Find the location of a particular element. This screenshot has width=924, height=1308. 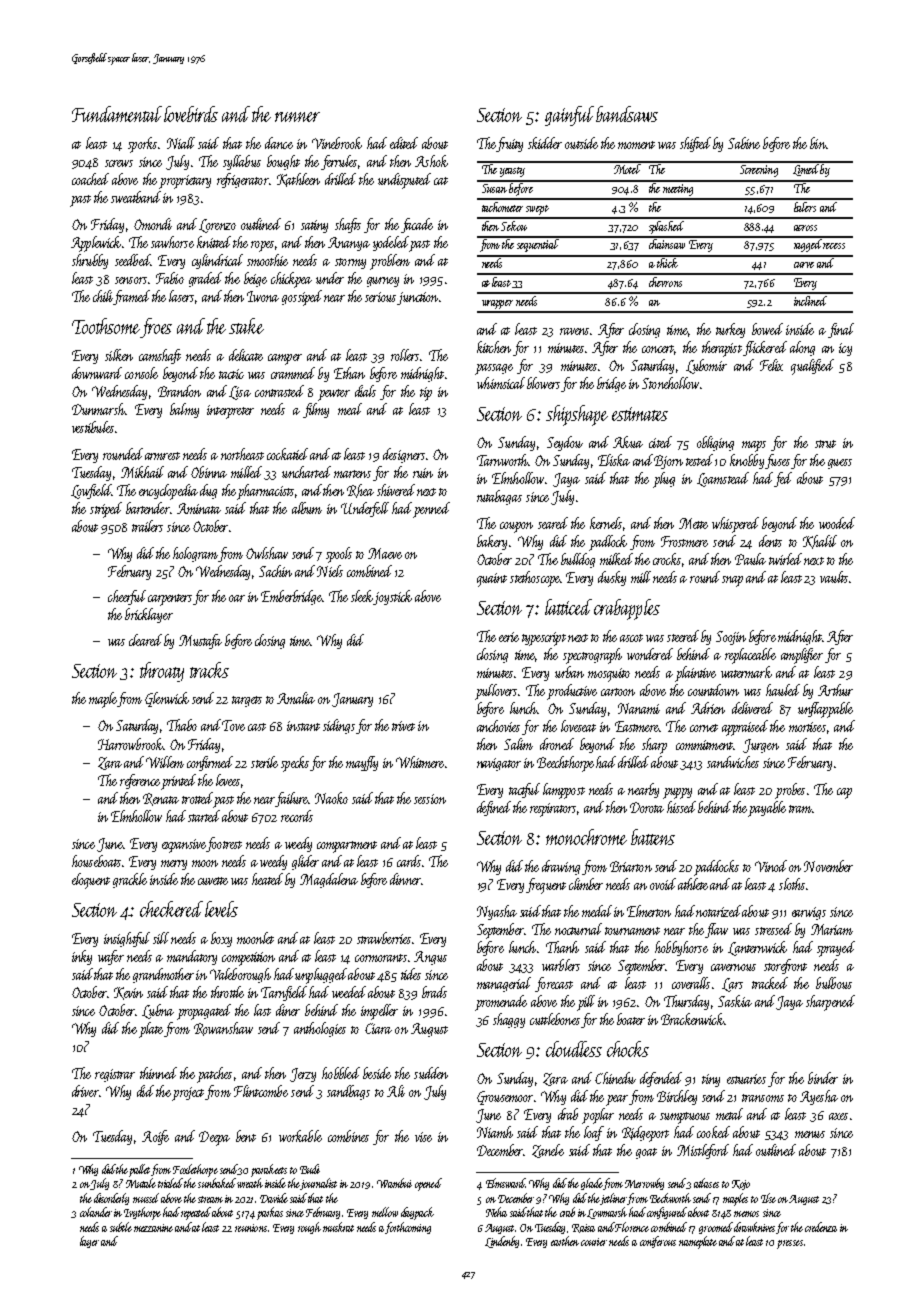

ropes is located at coordinates (262, 246).
